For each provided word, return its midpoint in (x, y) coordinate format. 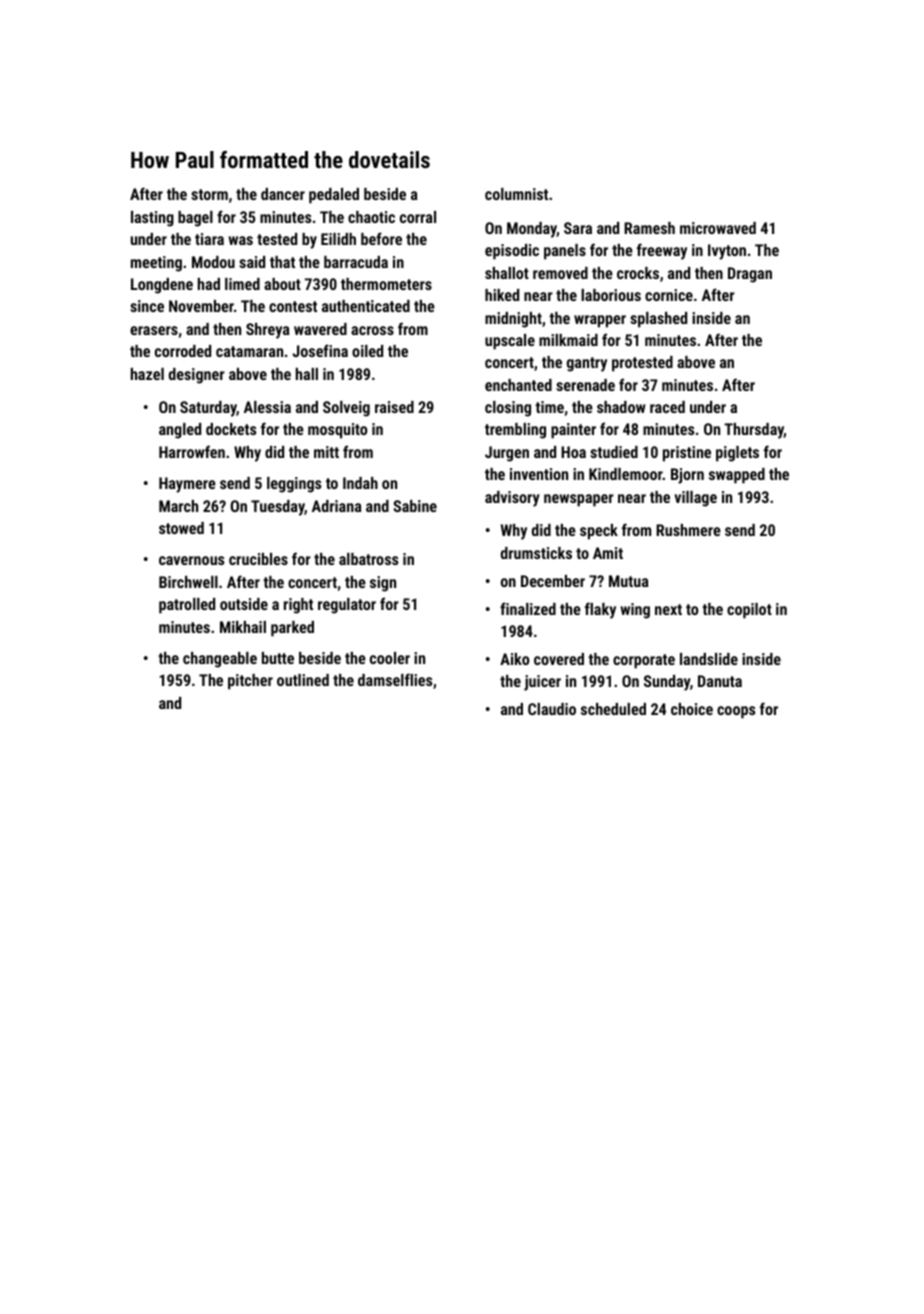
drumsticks (536, 553)
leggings (294, 485)
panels (565, 252)
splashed (658, 320)
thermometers (386, 284)
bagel (195, 219)
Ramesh (649, 228)
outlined (303, 680)
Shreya (268, 331)
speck (599, 532)
